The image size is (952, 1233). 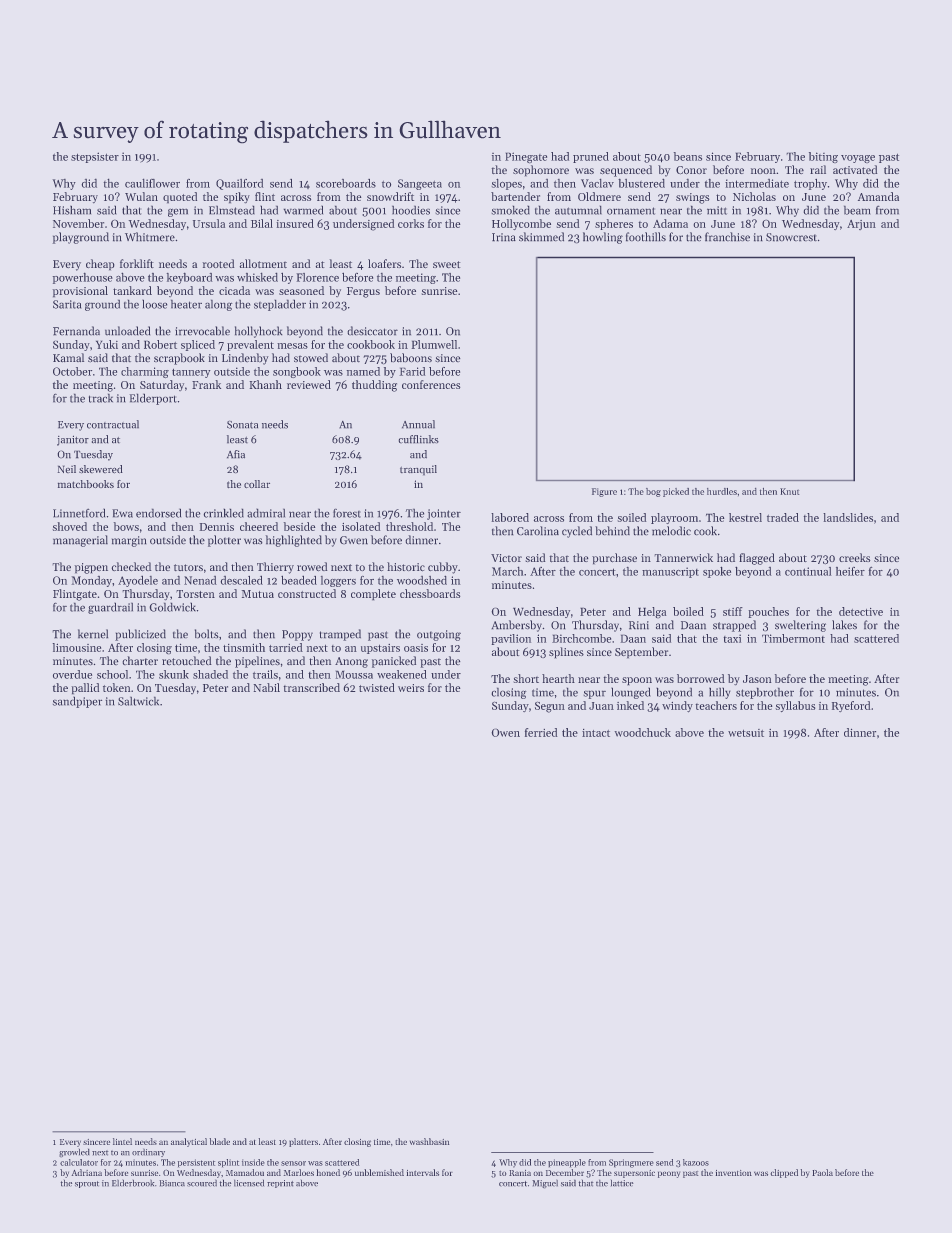 What do you see at coordinates (138, 701) in the image?
I see `Saltwick` at bounding box center [138, 701].
